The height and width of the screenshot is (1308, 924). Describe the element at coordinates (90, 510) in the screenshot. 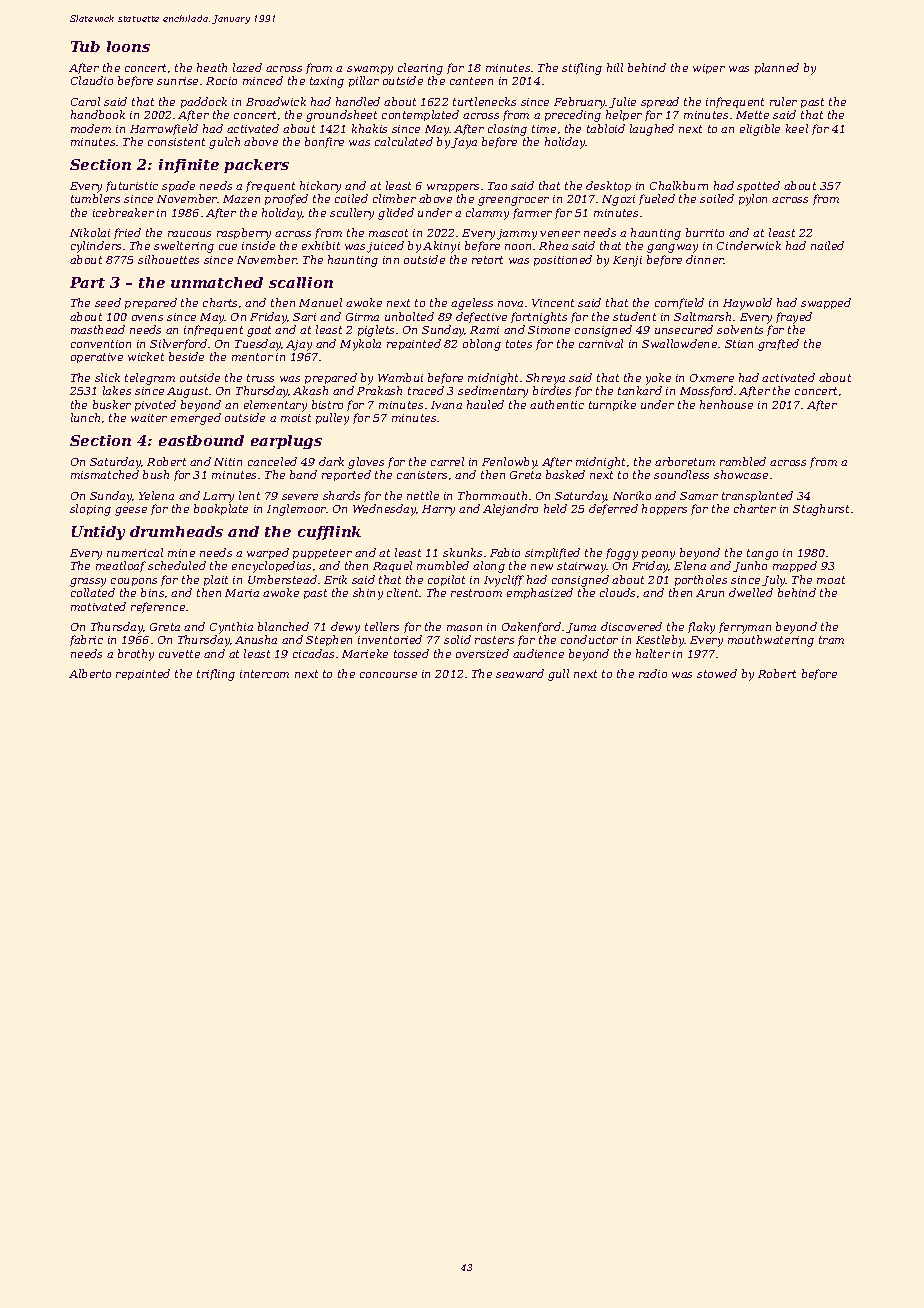

I see `sloping` at that location.
